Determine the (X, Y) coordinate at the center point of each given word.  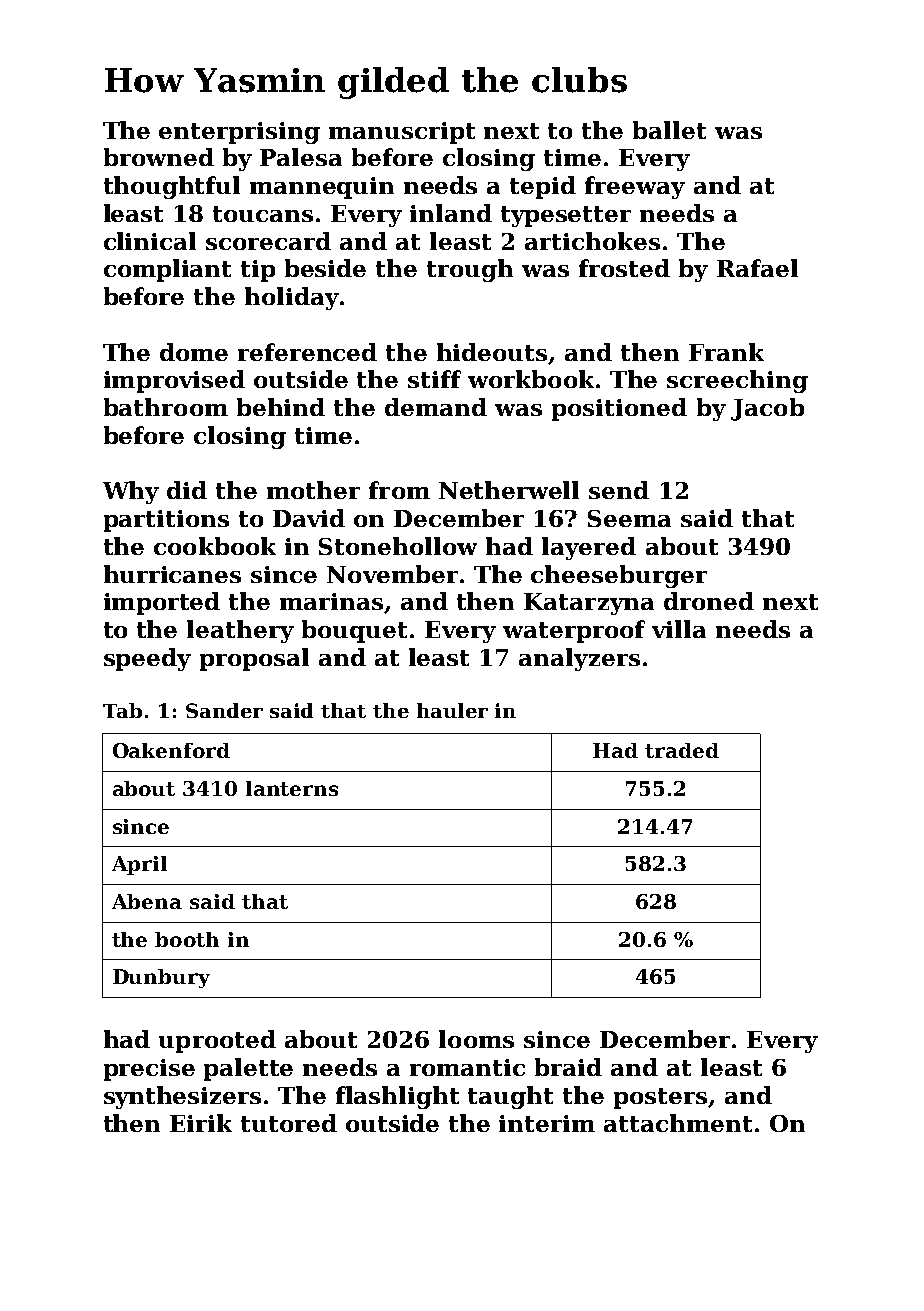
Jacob (767, 409)
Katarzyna (589, 604)
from (399, 490)
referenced (307, 352)
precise (149, 1070)
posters (660, 1098)
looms (476, 1039)
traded (682, 750)
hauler (452, 710)
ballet (669, 130)
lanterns (292, 788)
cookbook (215, 546)
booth (187, 939)
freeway (635, 187)
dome (194, 352)
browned (159, 157)
